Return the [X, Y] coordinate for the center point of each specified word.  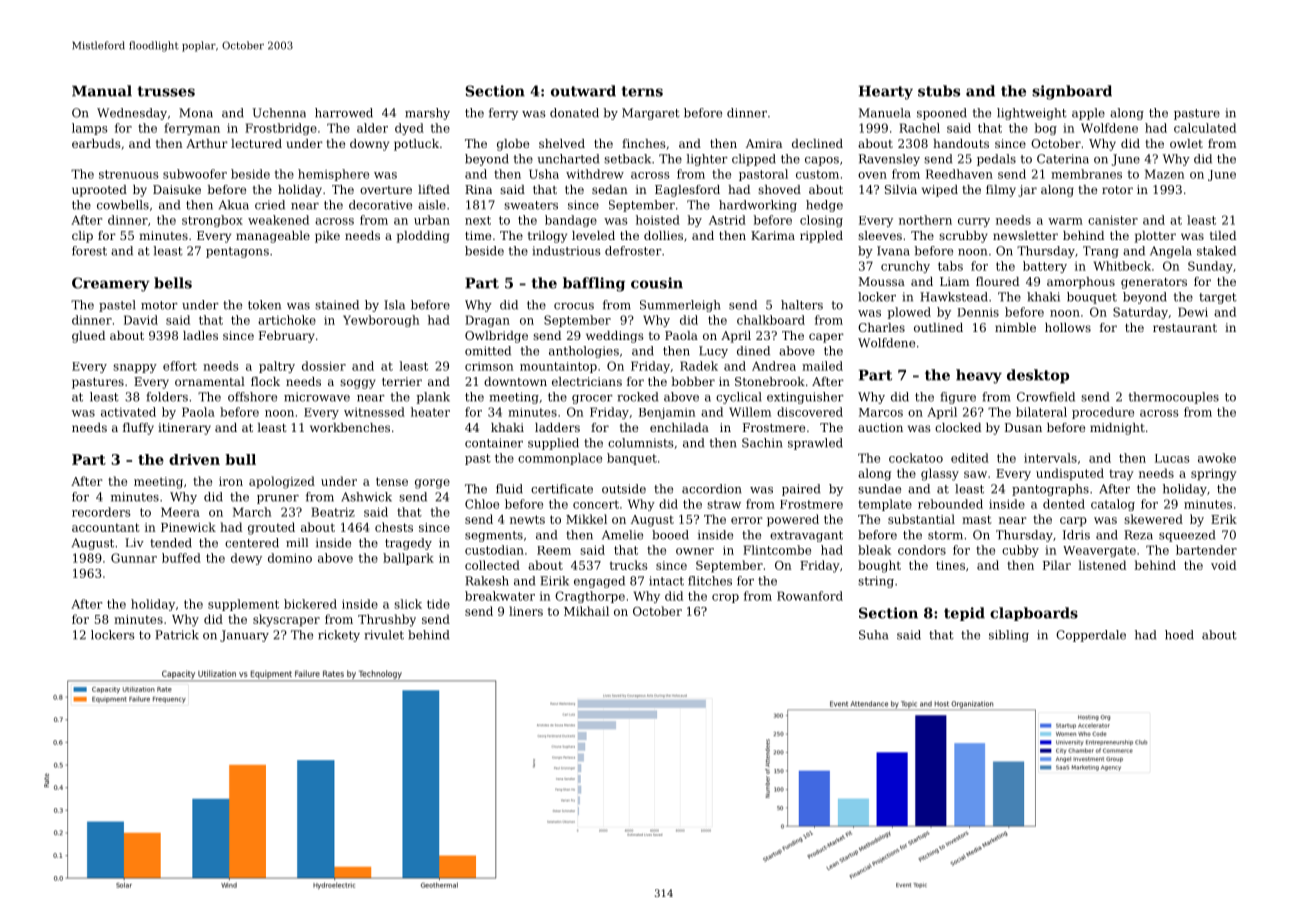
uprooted [99, 191]
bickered [310, 604]
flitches [710, 581]
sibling [1009, 636]
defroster [633, 251]
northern [925, 220]
